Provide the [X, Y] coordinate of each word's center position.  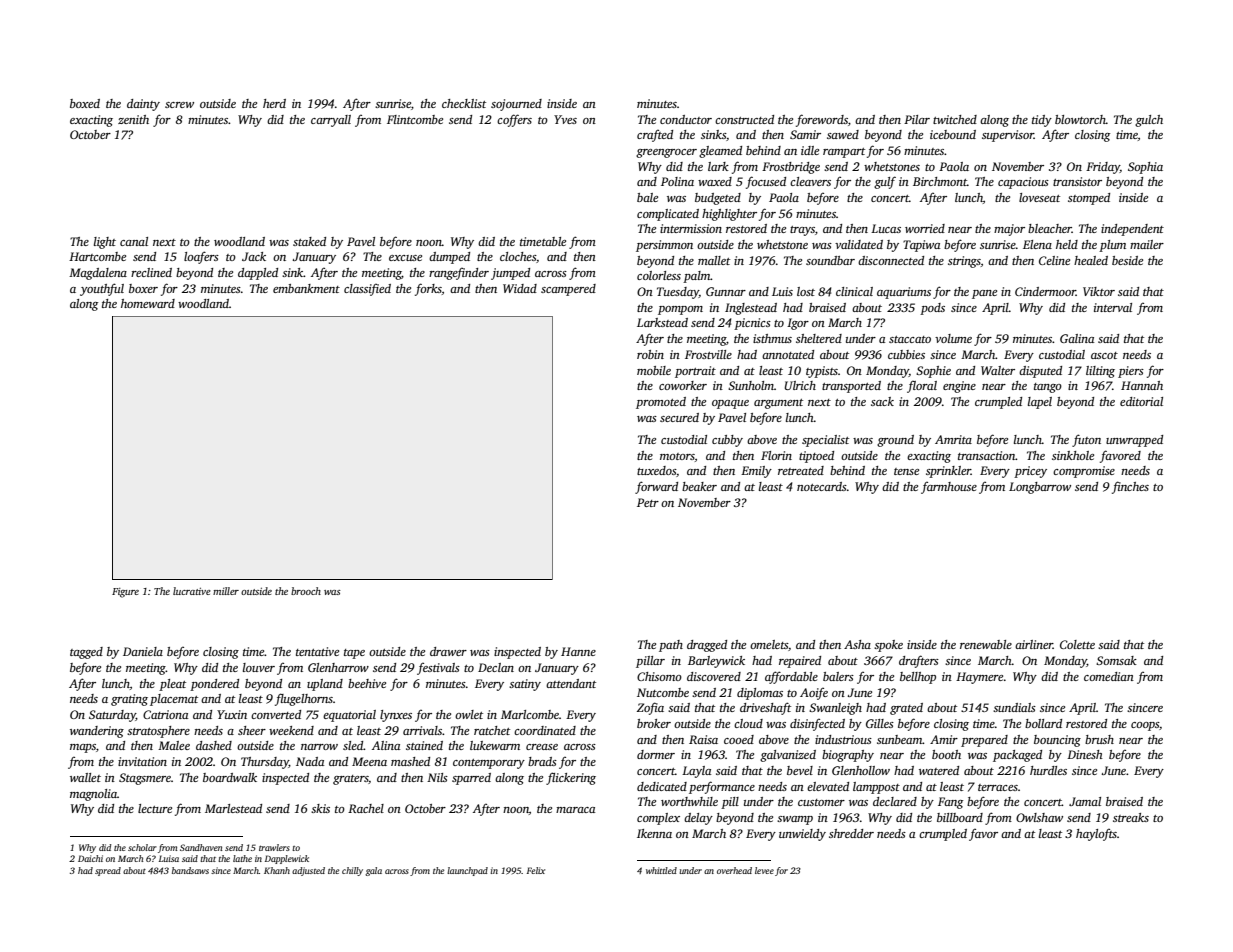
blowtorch [1080, 119]
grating [129, 700]
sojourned [516, 105]
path [671, 646]
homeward [148, 303]
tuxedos [656, 470]
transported [851, 387]
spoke [888, 646]
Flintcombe [415, 119]
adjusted [308, 871]
